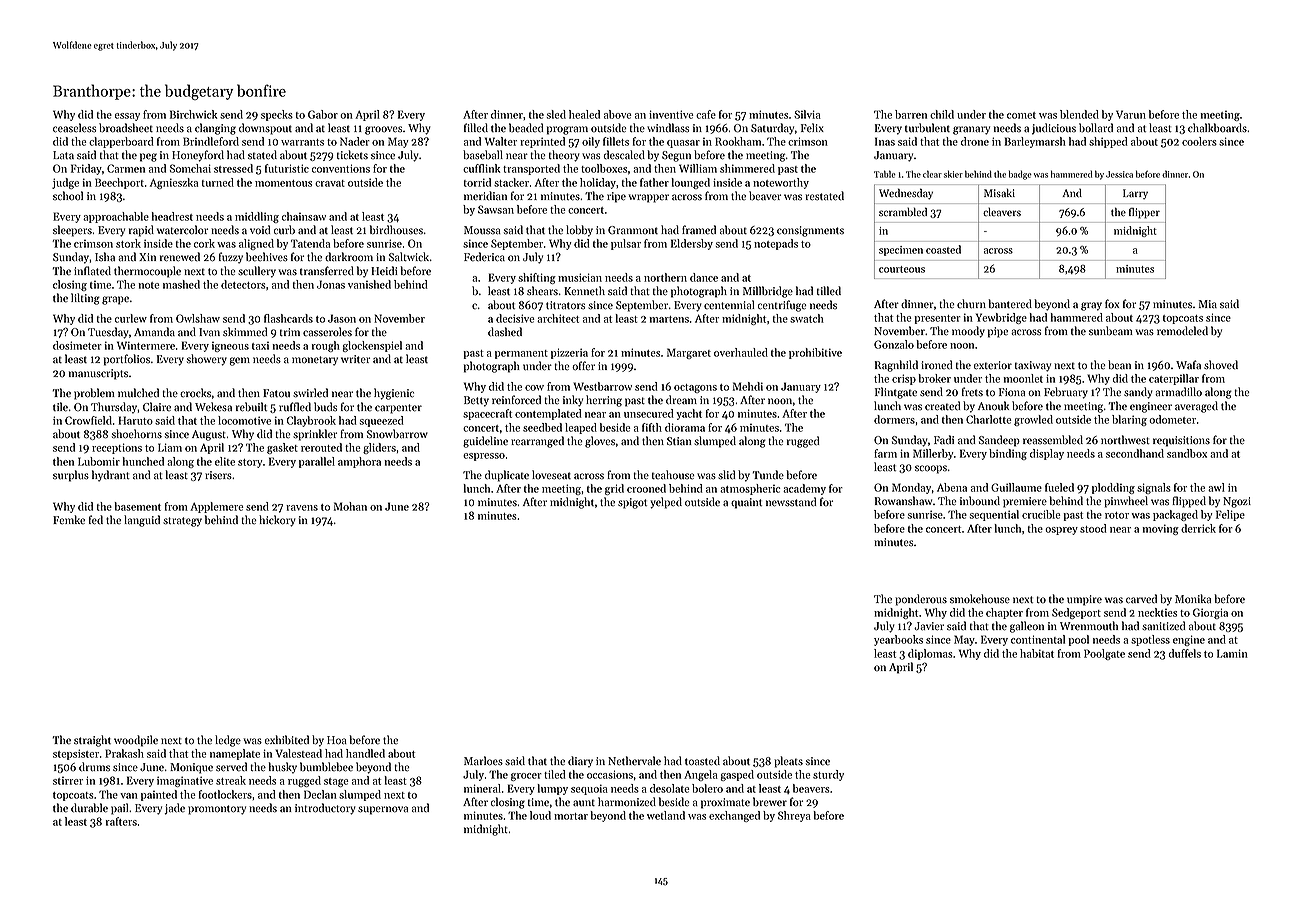 The height and width of the document is (924, 1308). I want to click on sequential, so click(994, 515).
